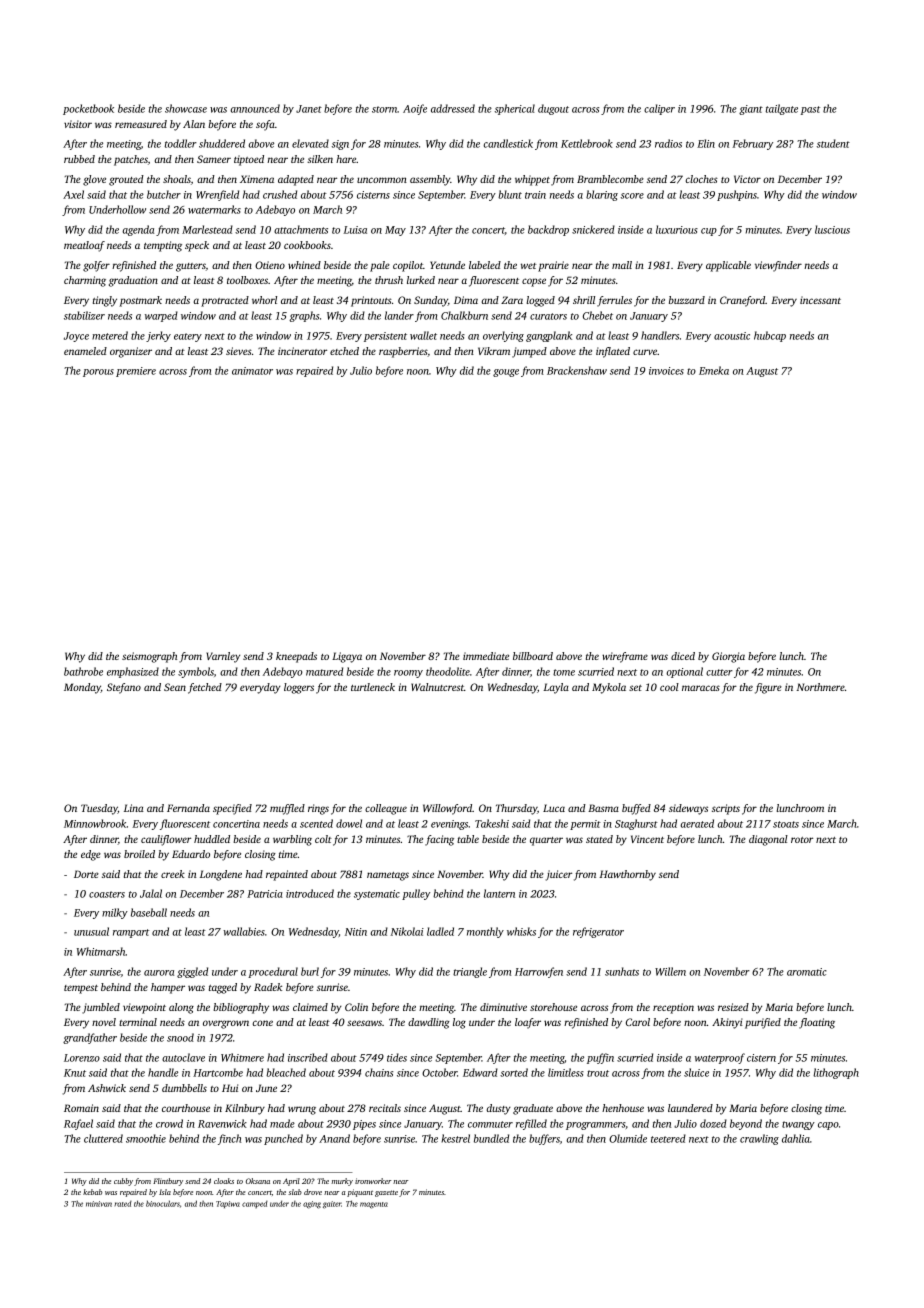  I want to click on whippet, so click(532, 180).
